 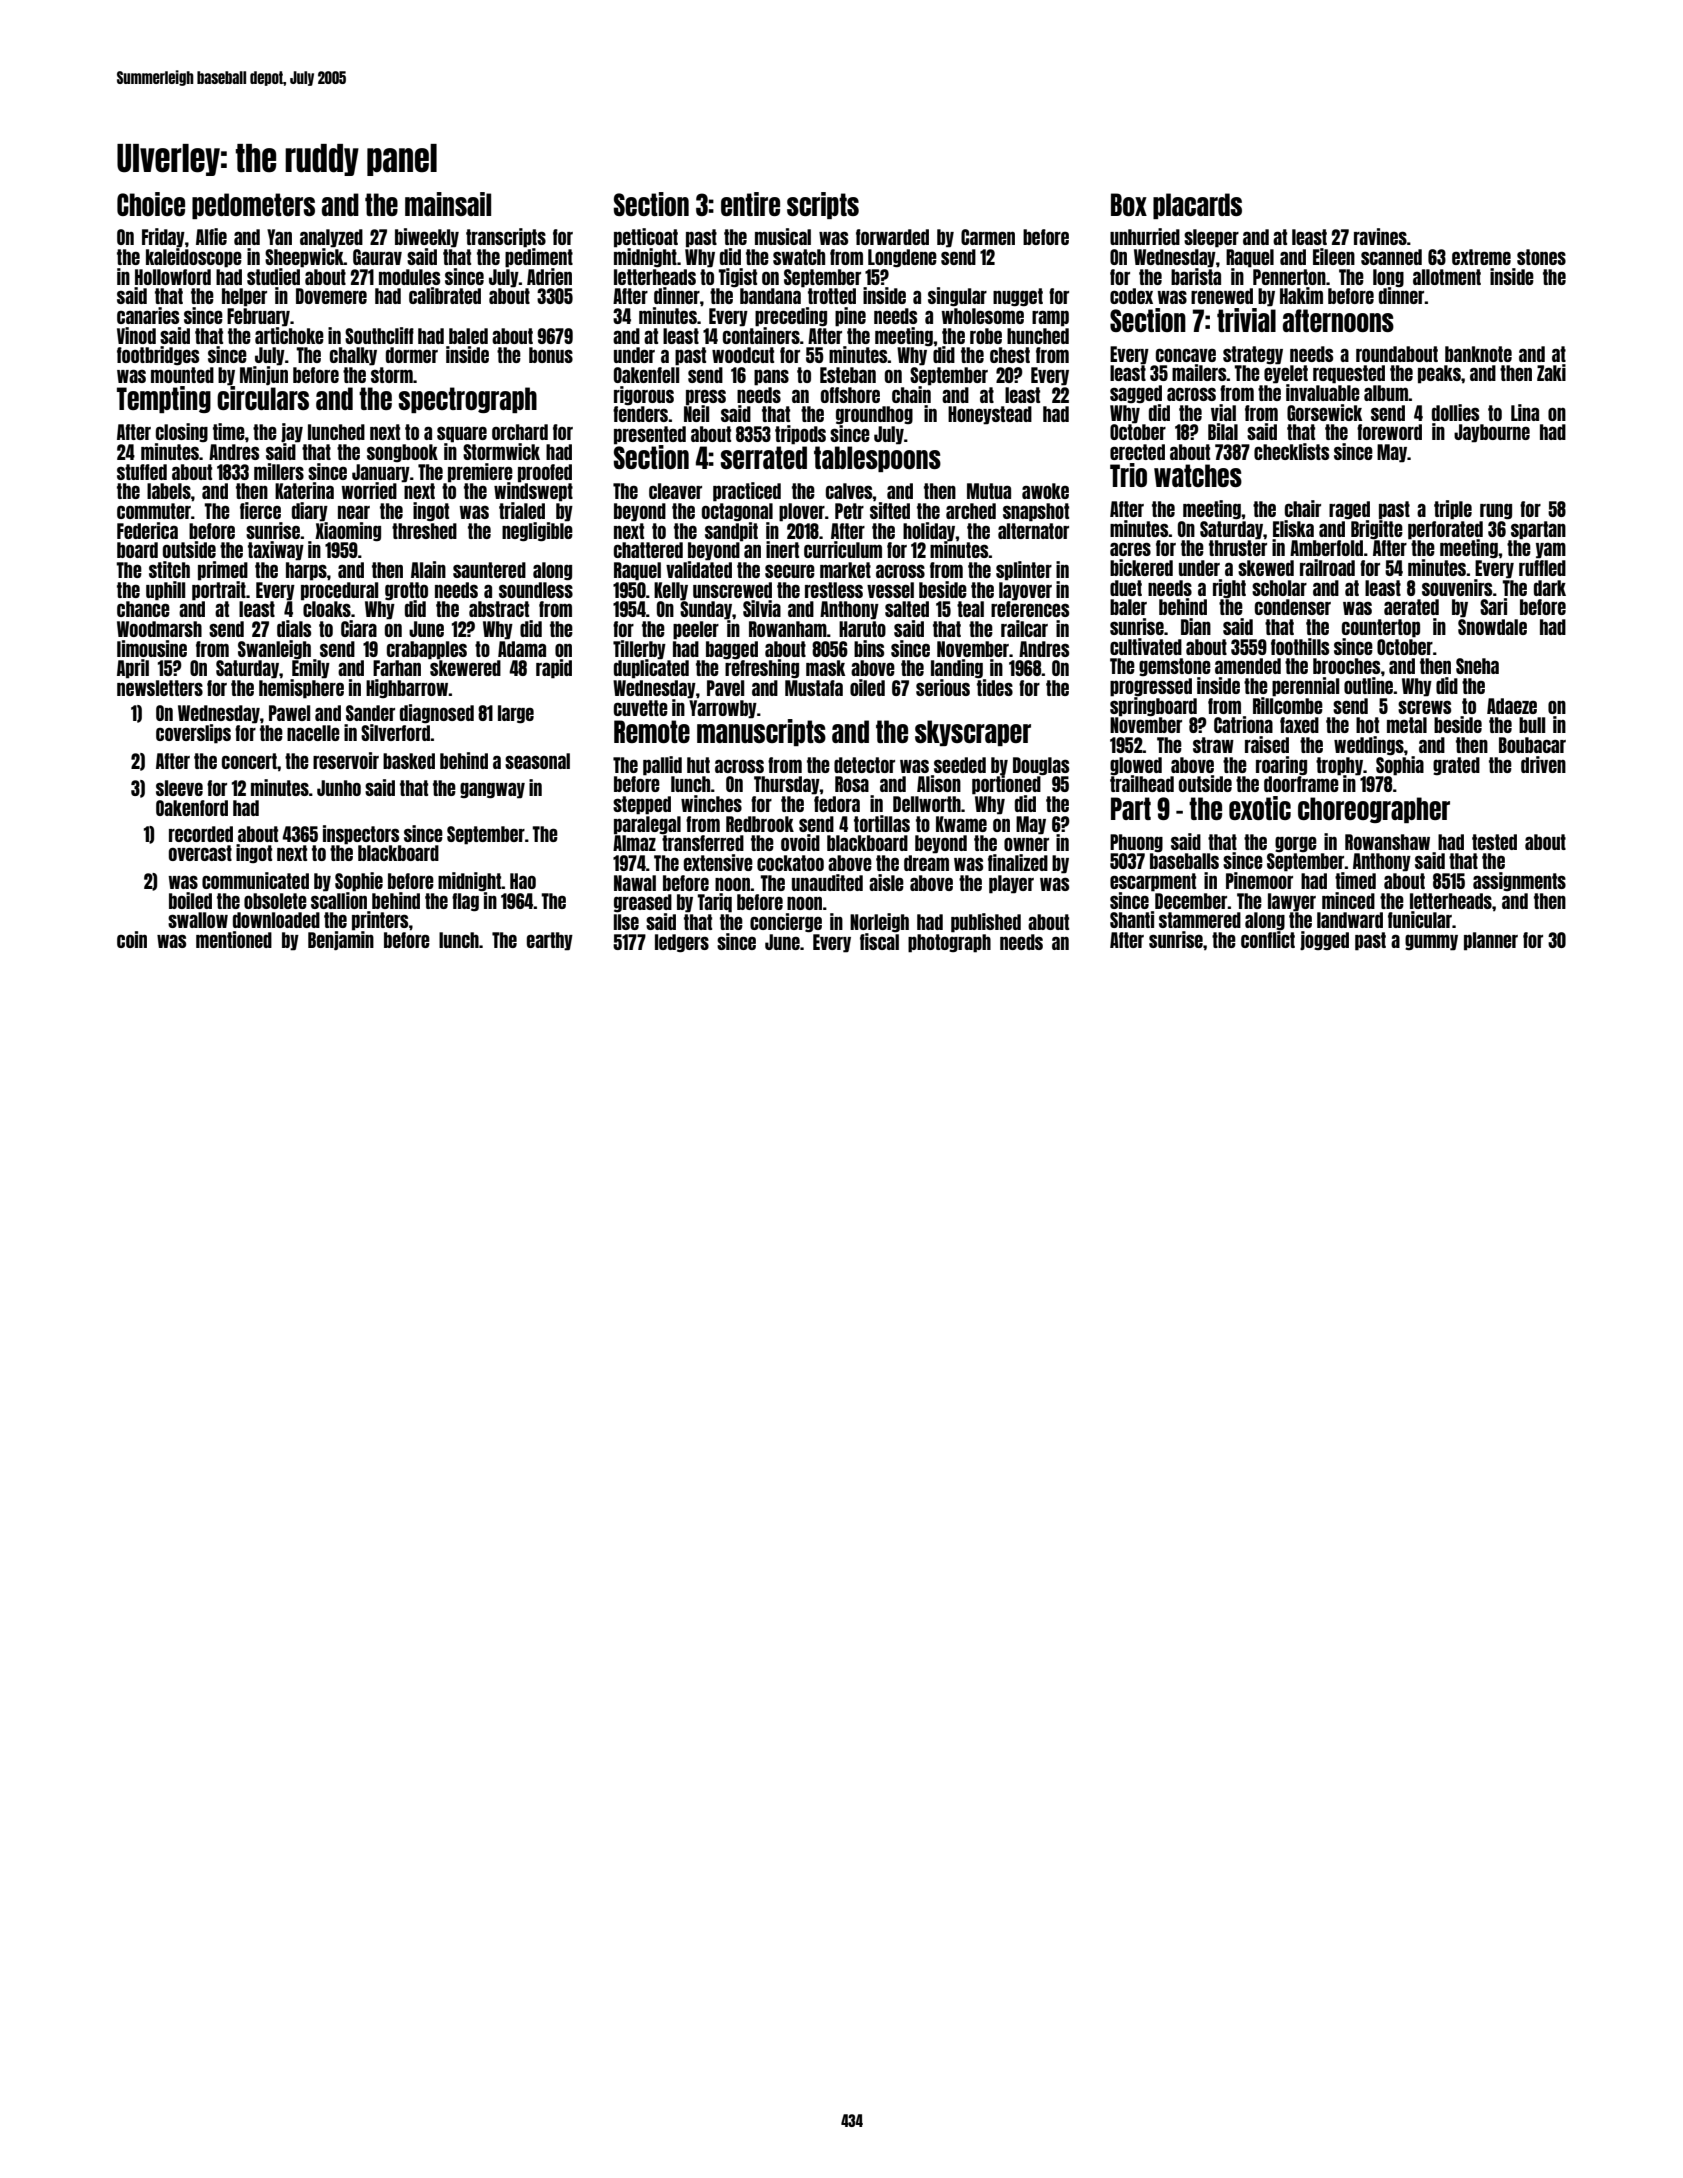 I want to click on bandana, so click(x=770, y=296).
